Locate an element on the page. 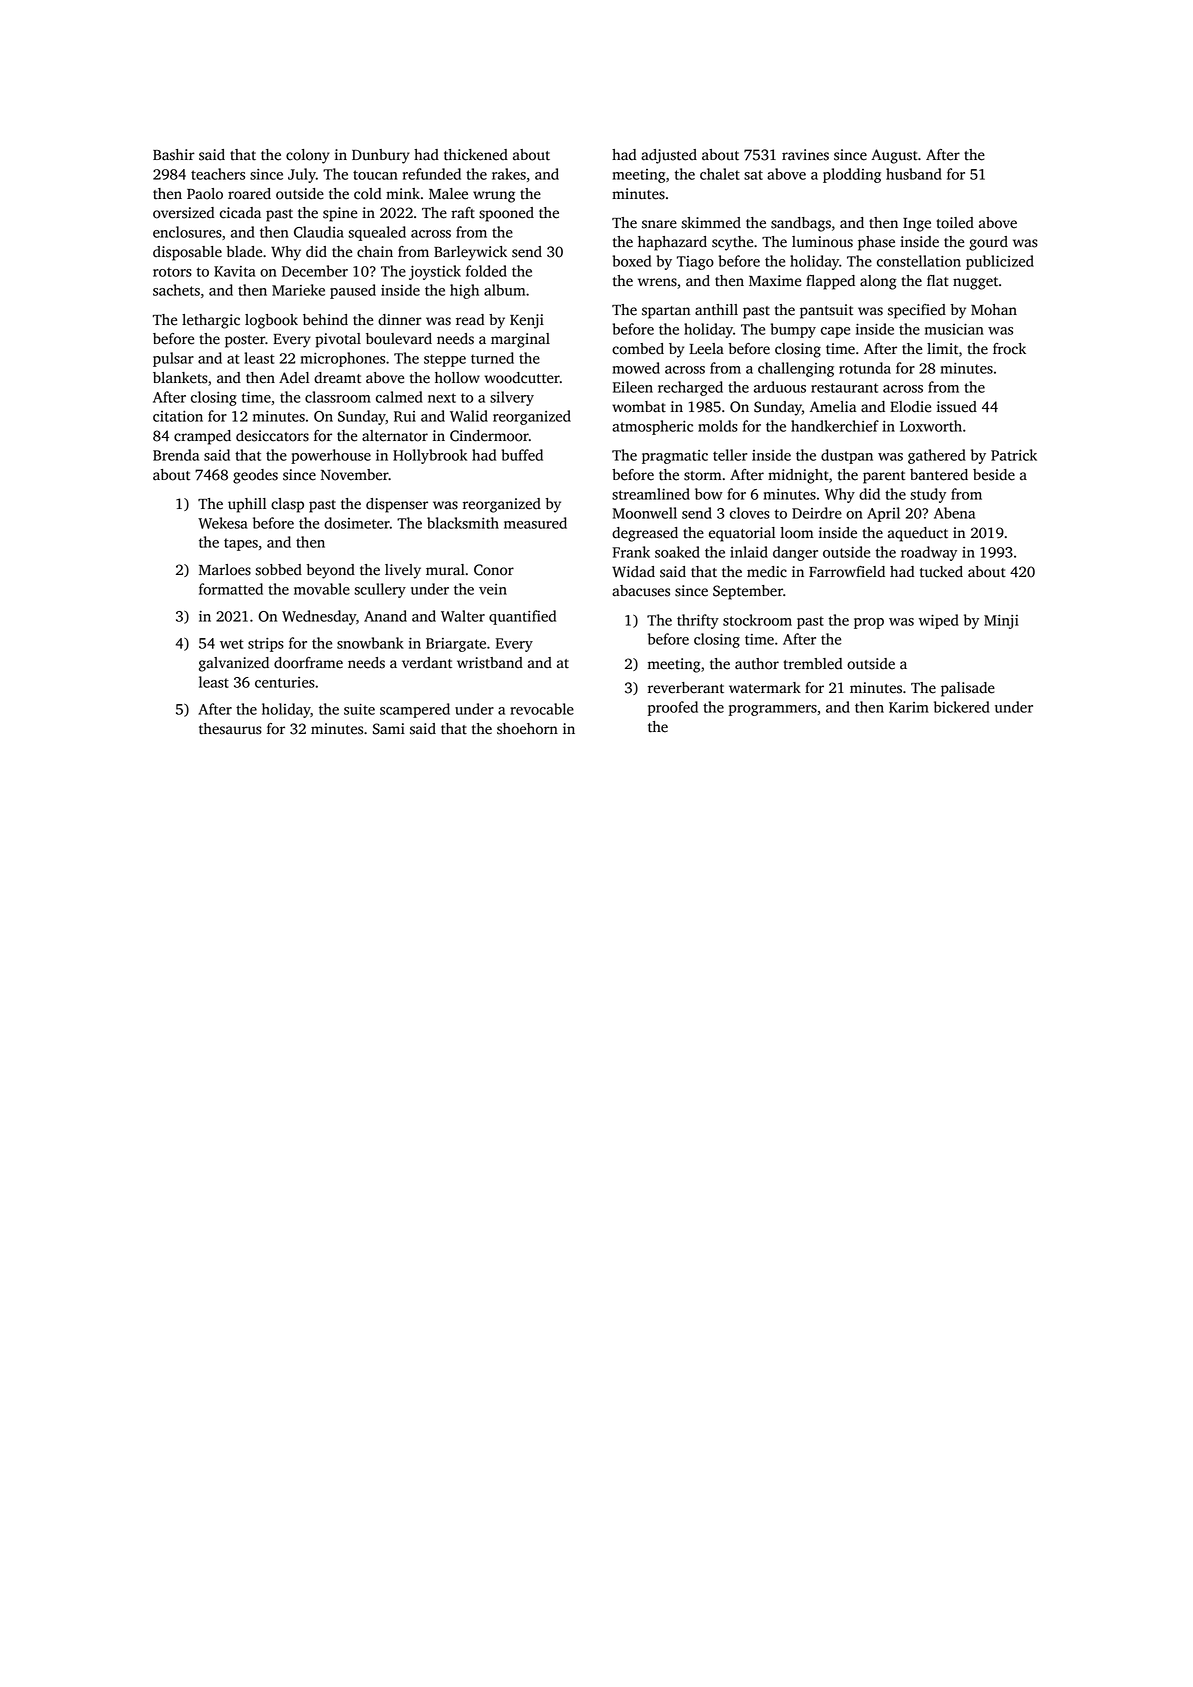 This image has width=1193, height=1687. read is located at coordinates (470, 320).
